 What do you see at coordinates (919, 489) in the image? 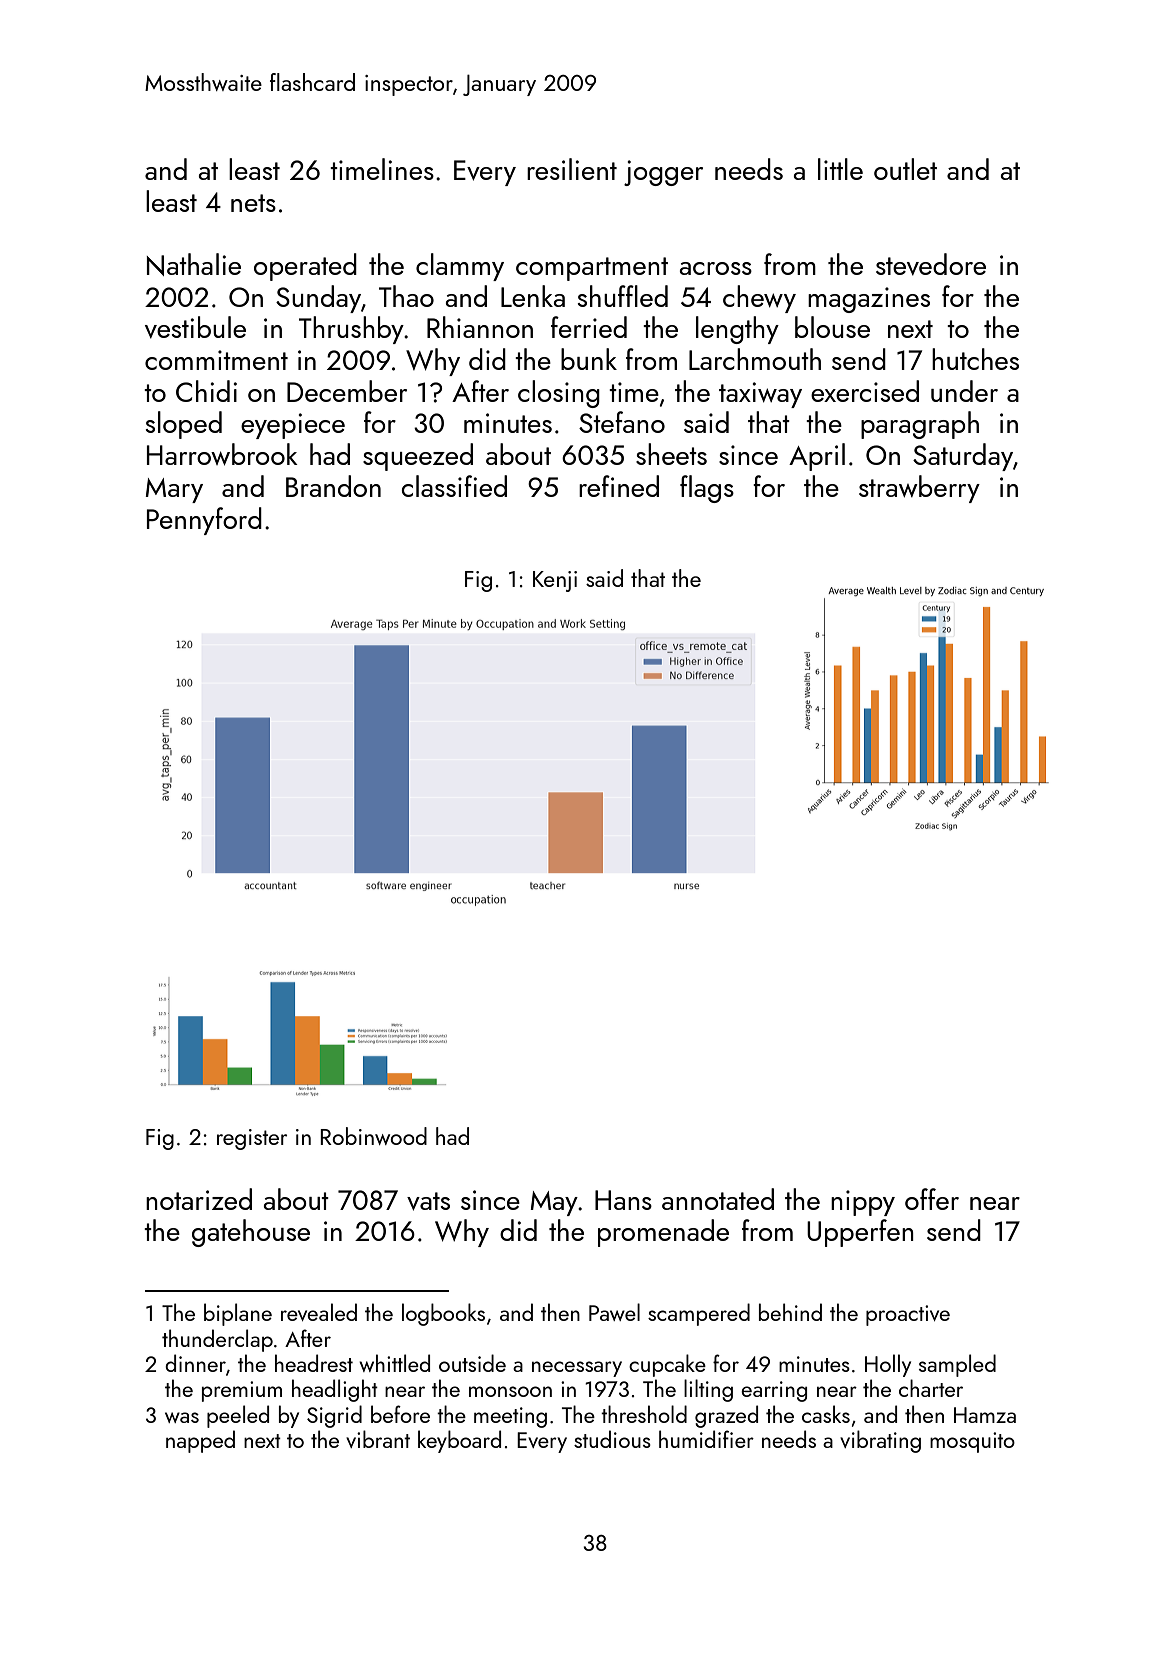
I see `strawberry` at bounding box center [919, 489].
